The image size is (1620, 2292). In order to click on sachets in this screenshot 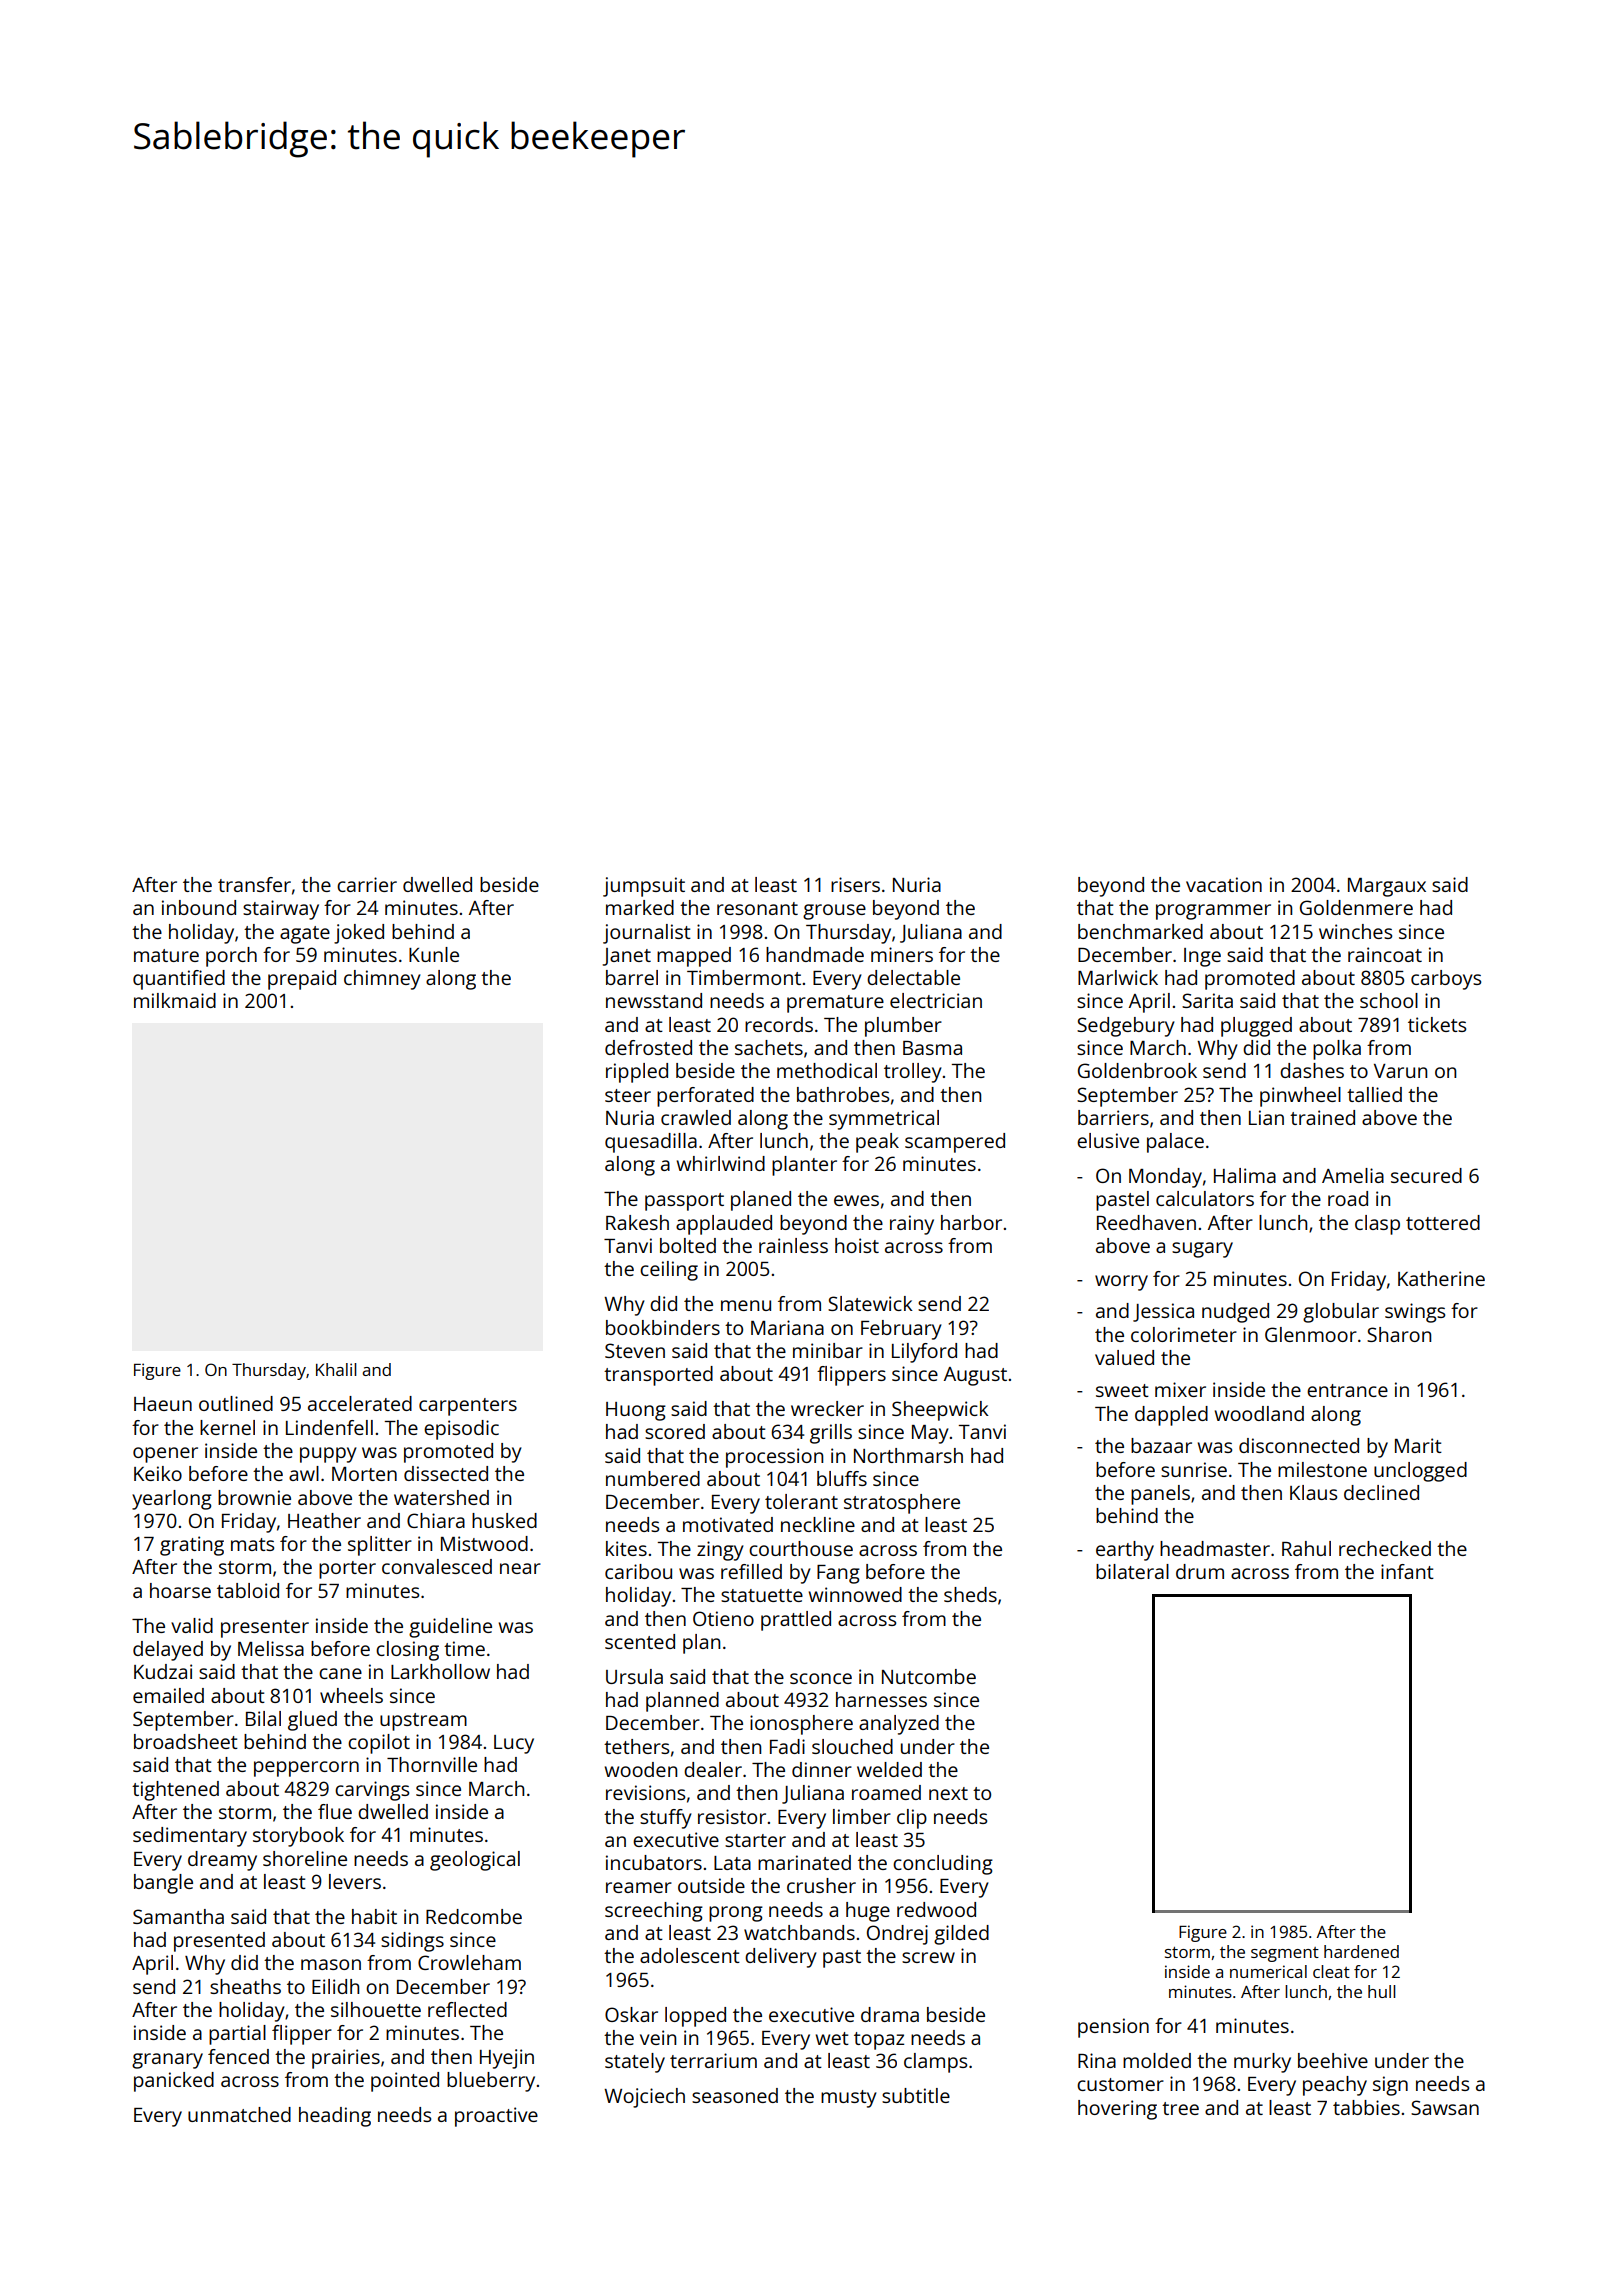, I will do `click(769, 1047)`.
